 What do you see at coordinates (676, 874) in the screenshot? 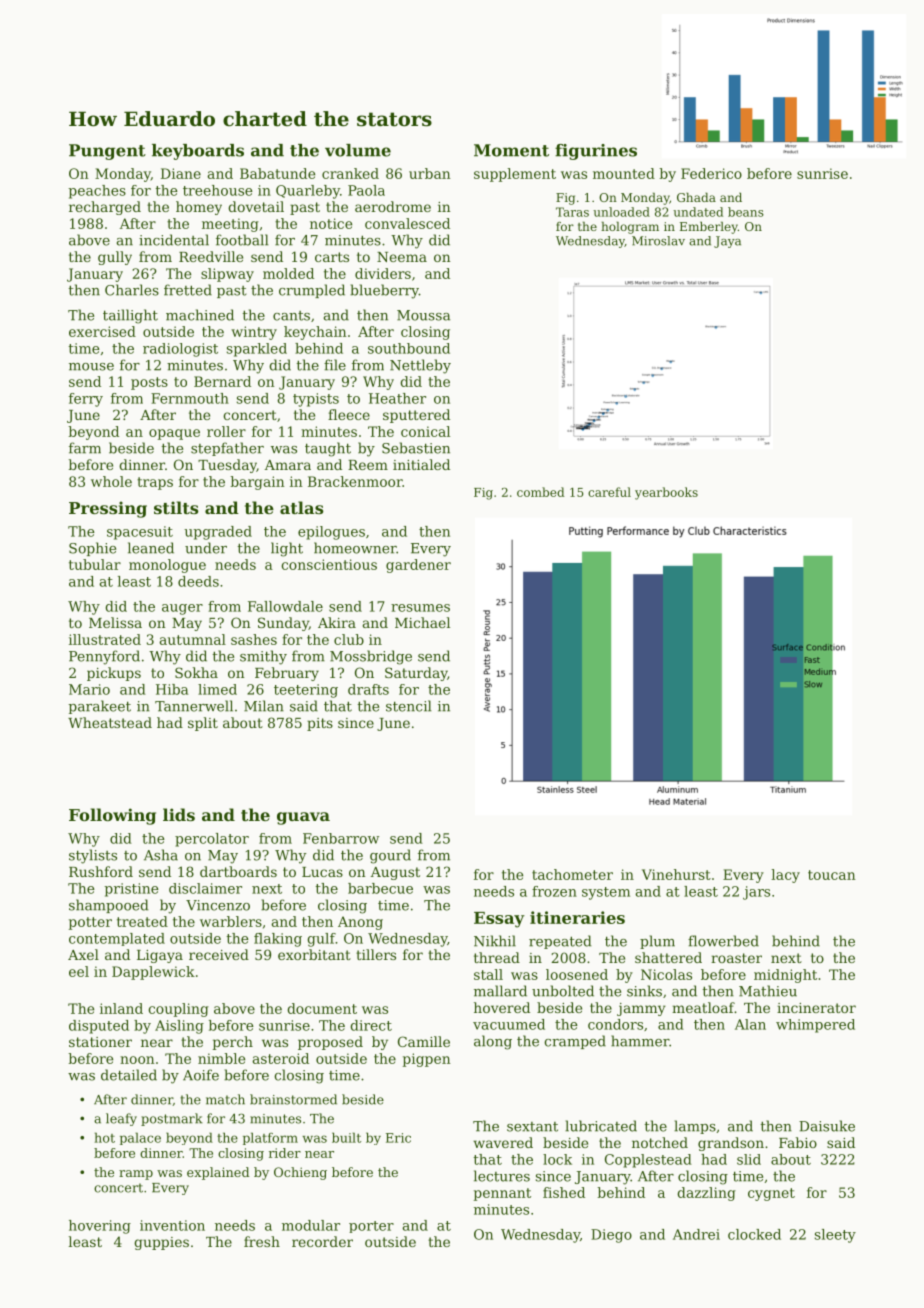
I see `Vinehurst` at bounding box center [676, 874].
